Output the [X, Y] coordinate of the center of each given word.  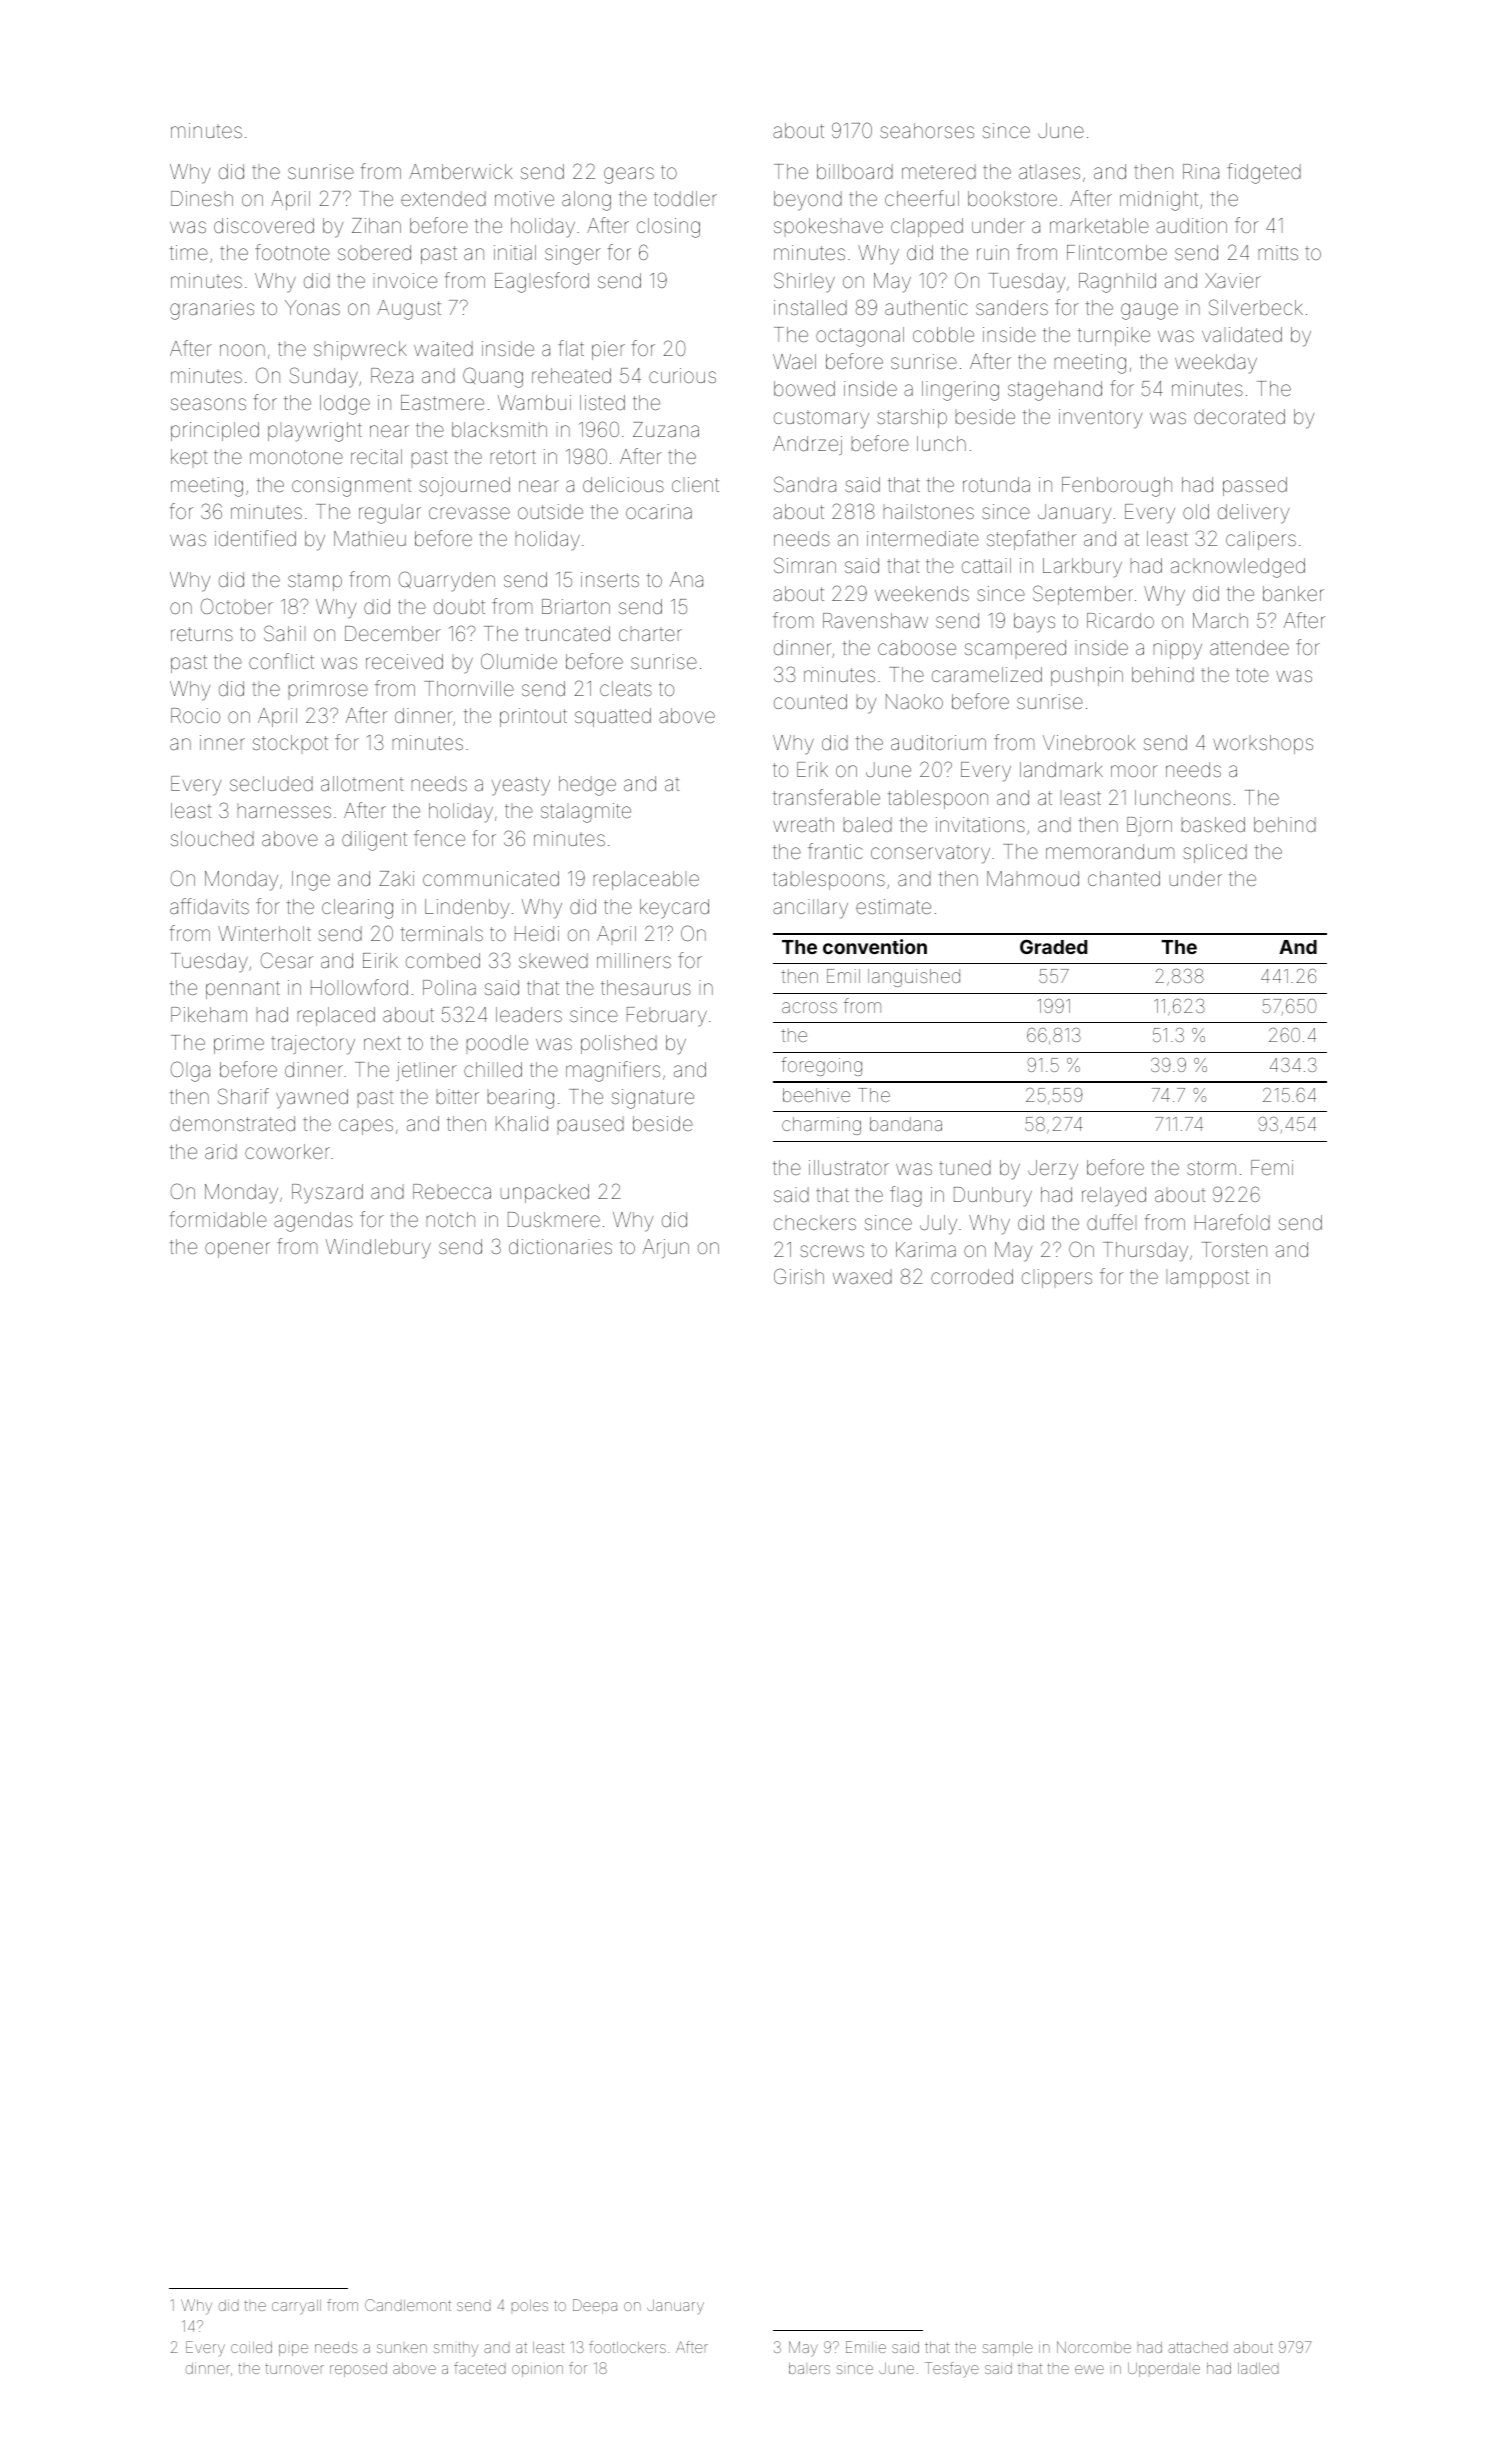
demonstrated [232, 1123]
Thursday [1145, 1252]
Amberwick [461, 171]
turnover [295, 2368]
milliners [634, 960]
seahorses [927, 130]
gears [629, 175]
